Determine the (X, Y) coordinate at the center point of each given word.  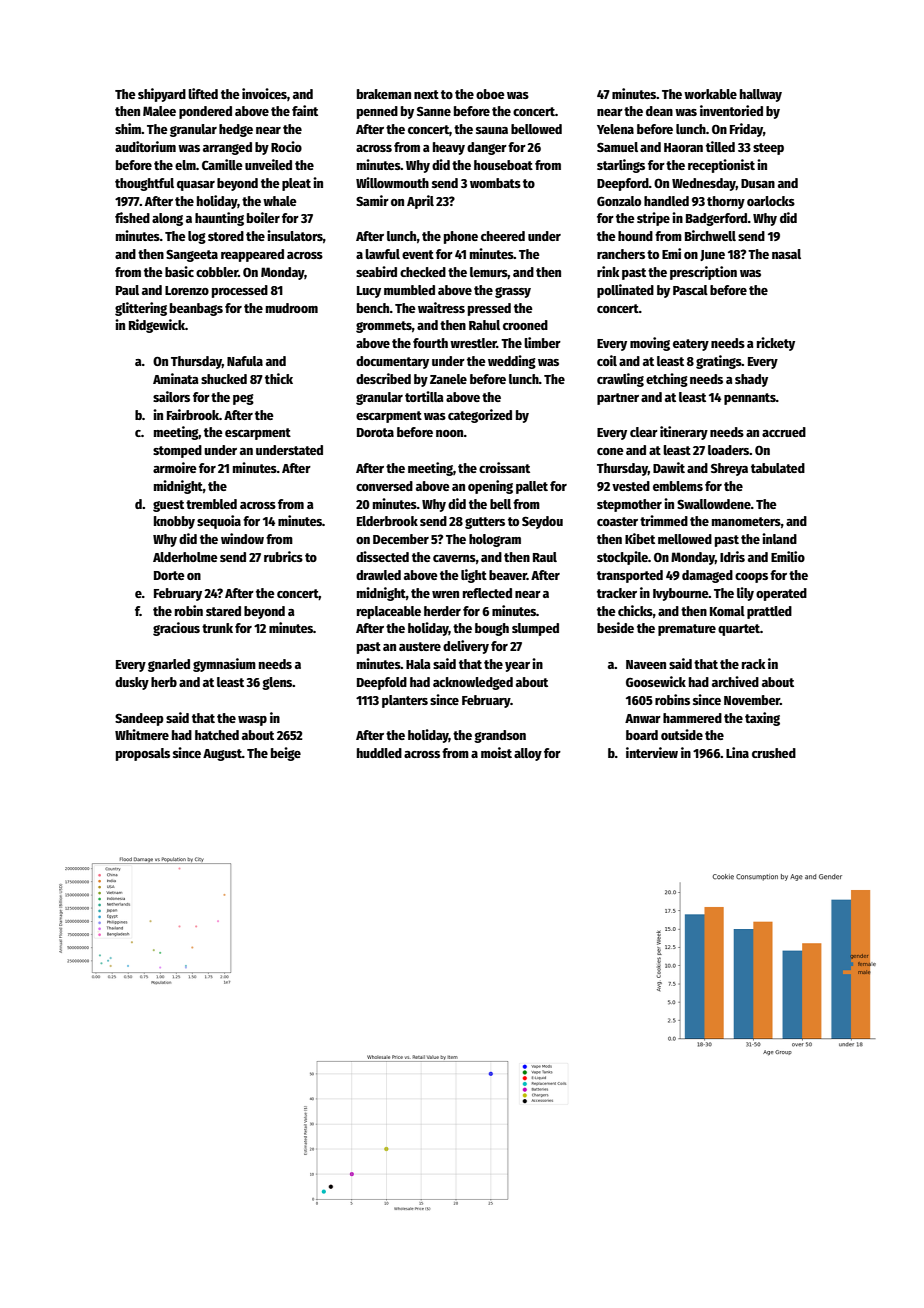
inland (779, 538)
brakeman (384, 94)
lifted (203, 93)
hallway (761, 95)
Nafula (245, 361)
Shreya (729, 469)
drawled (378, 575)
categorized (480, 416)
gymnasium (224, 665)
